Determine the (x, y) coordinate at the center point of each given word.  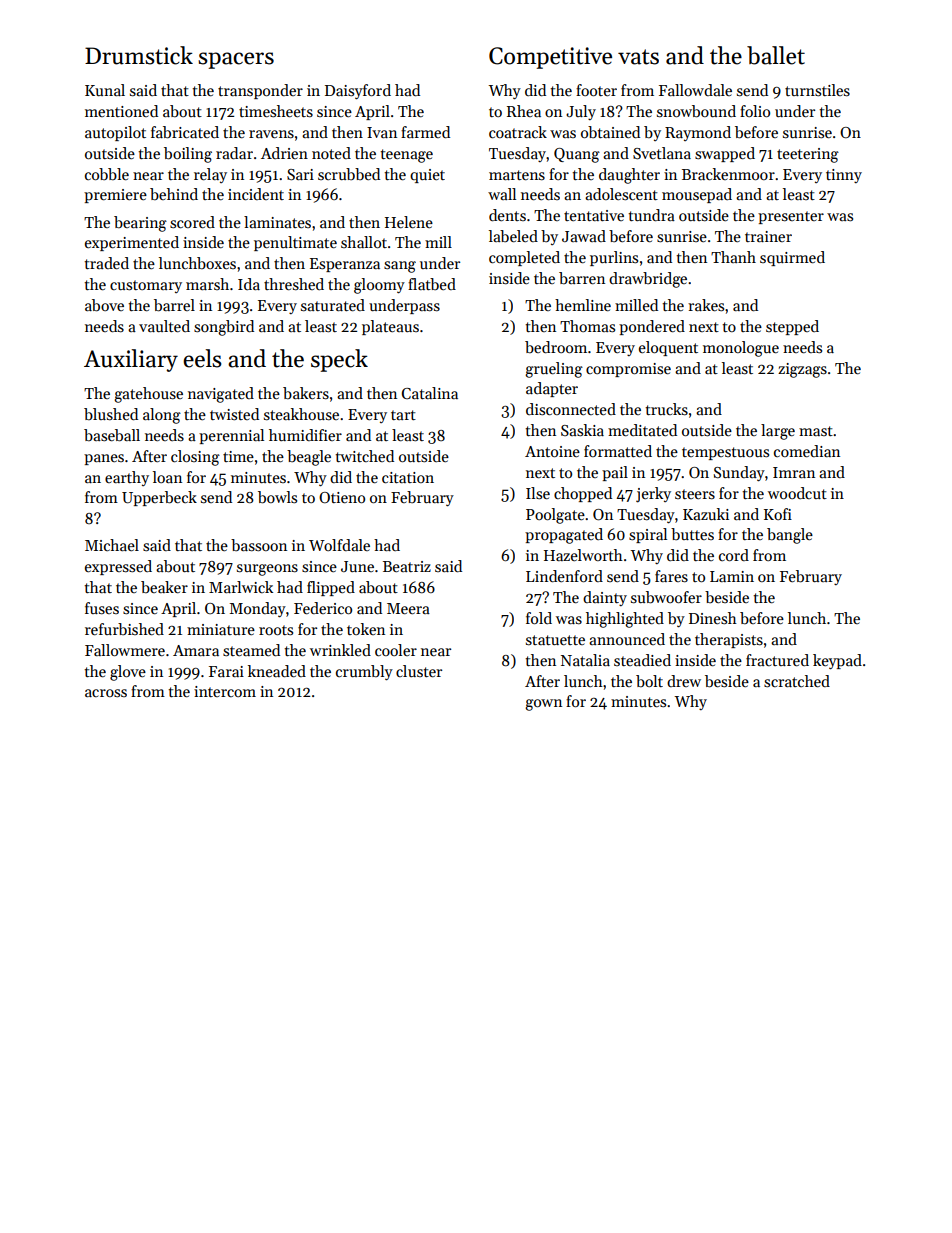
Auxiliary (131, 360)
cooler (396, 650)
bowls (277, 497)
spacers (236, 60)
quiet (427, 176)
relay (210, 175)
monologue (741, 349)
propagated (564, 536)
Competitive (550, 58)
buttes (692, 534)
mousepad (697, 195)
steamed (251, 650)
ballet (776, 55)
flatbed (432, 284)
